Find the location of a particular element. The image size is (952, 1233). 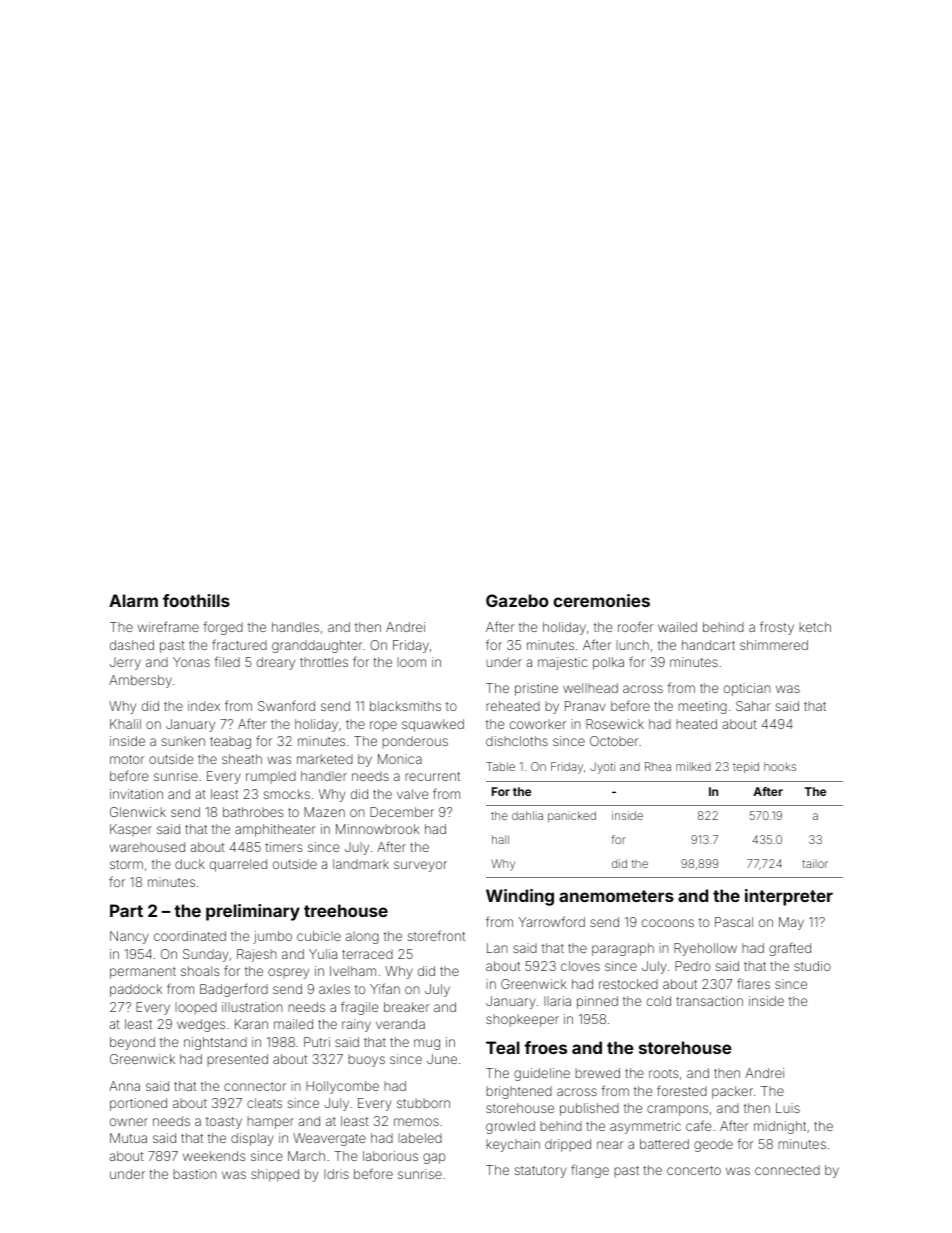

polka is located at coordinates (608, 663).
